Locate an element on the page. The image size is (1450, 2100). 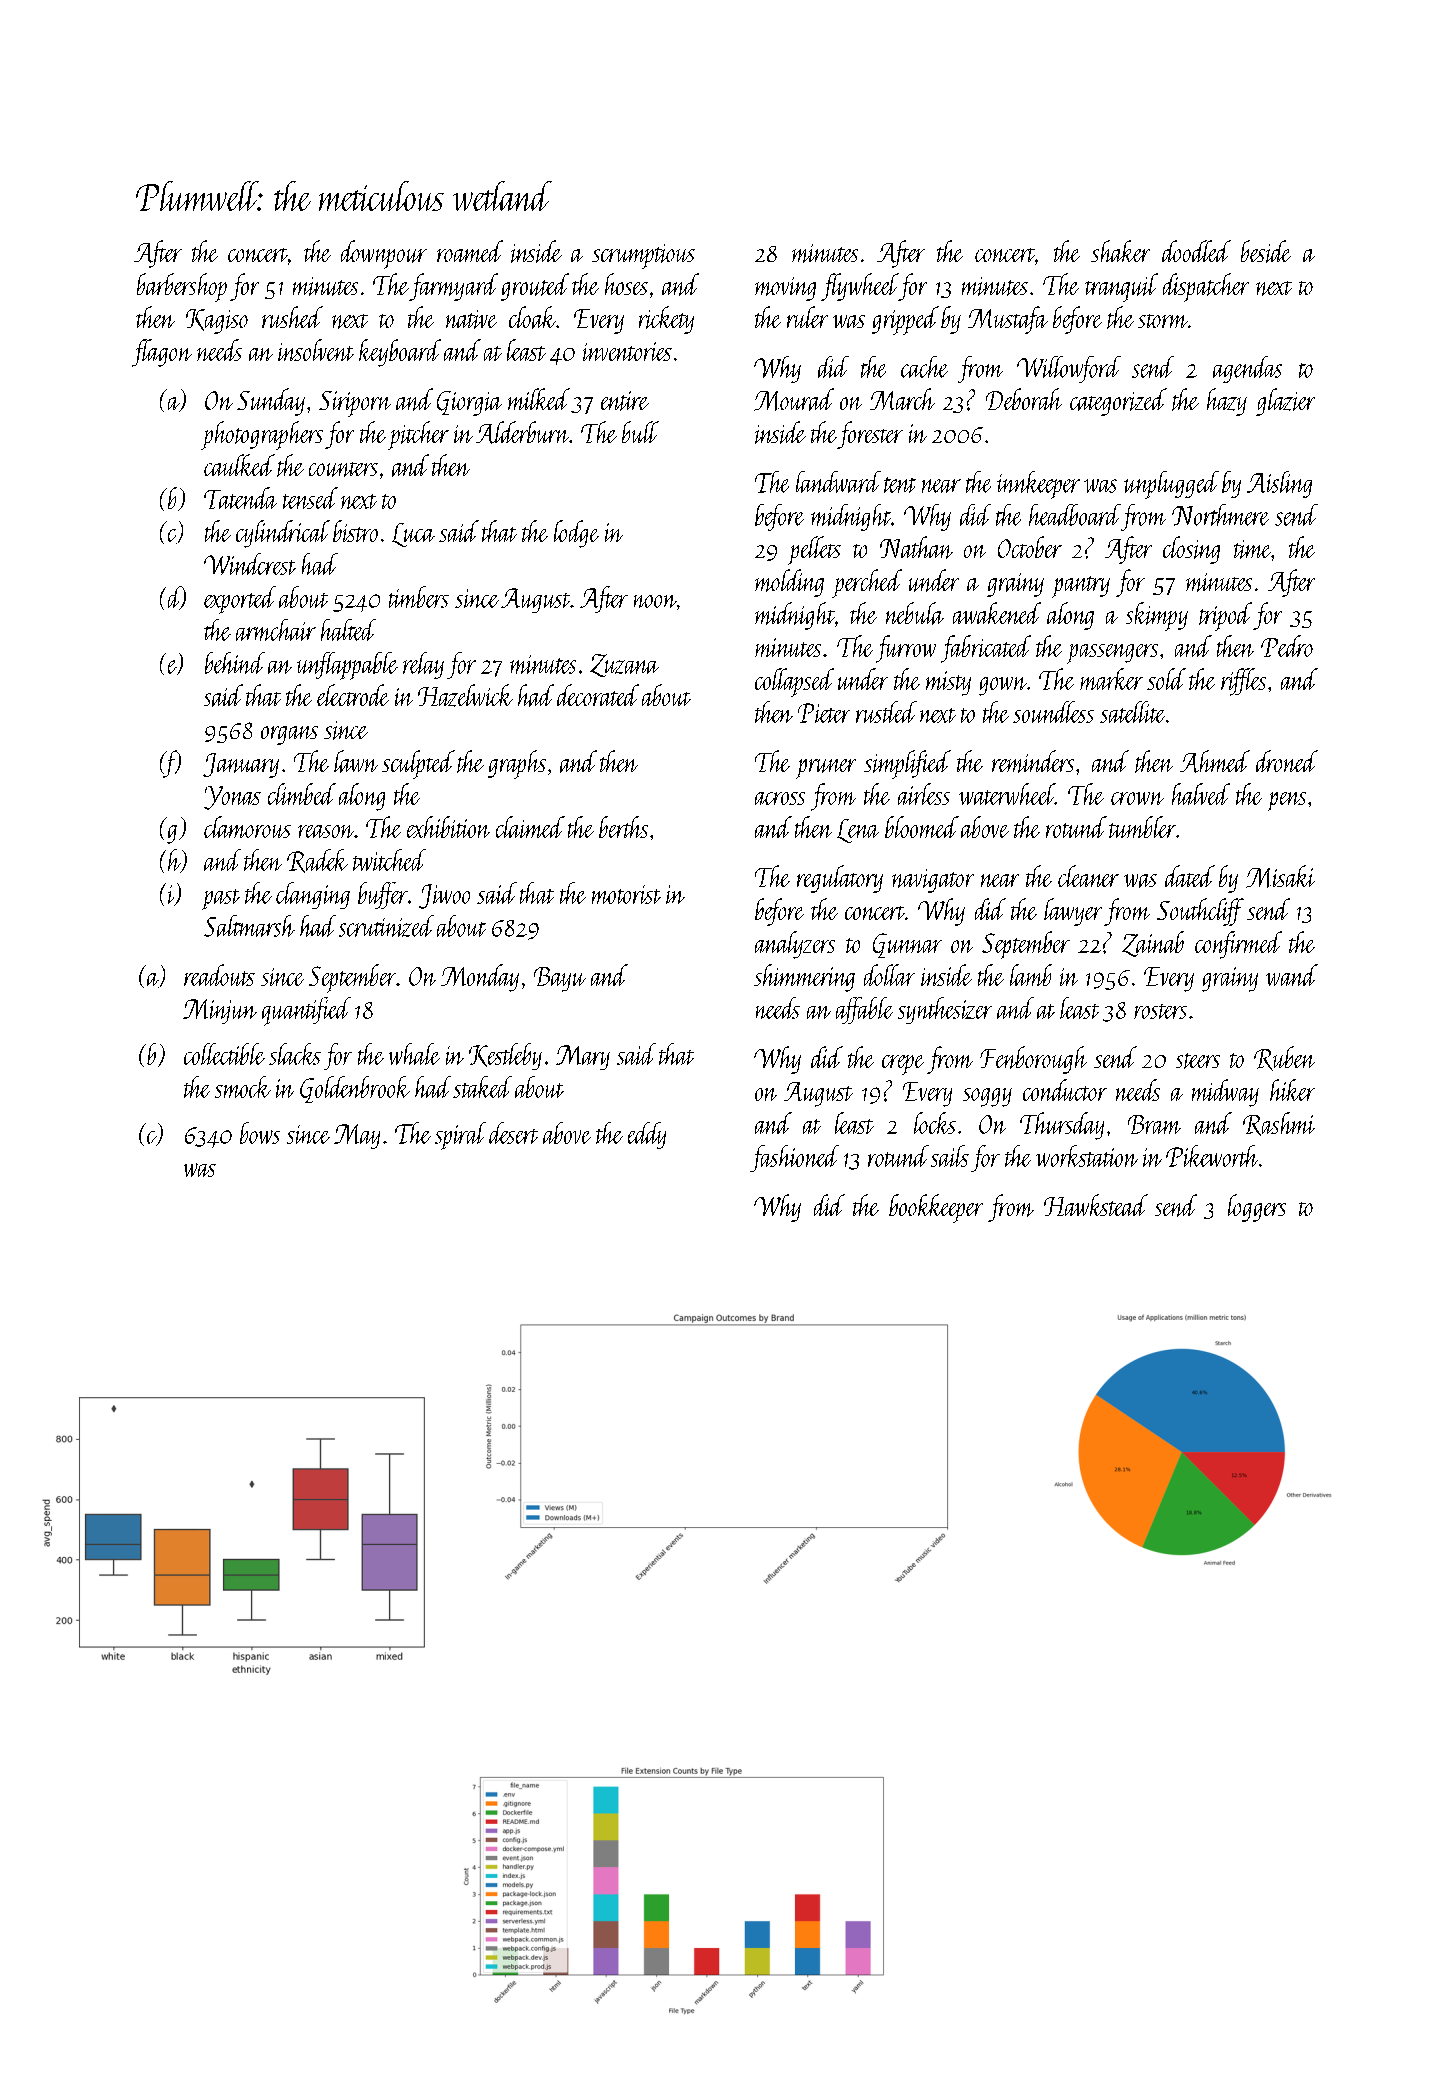
flagon is located at coordinates (162, 353).
